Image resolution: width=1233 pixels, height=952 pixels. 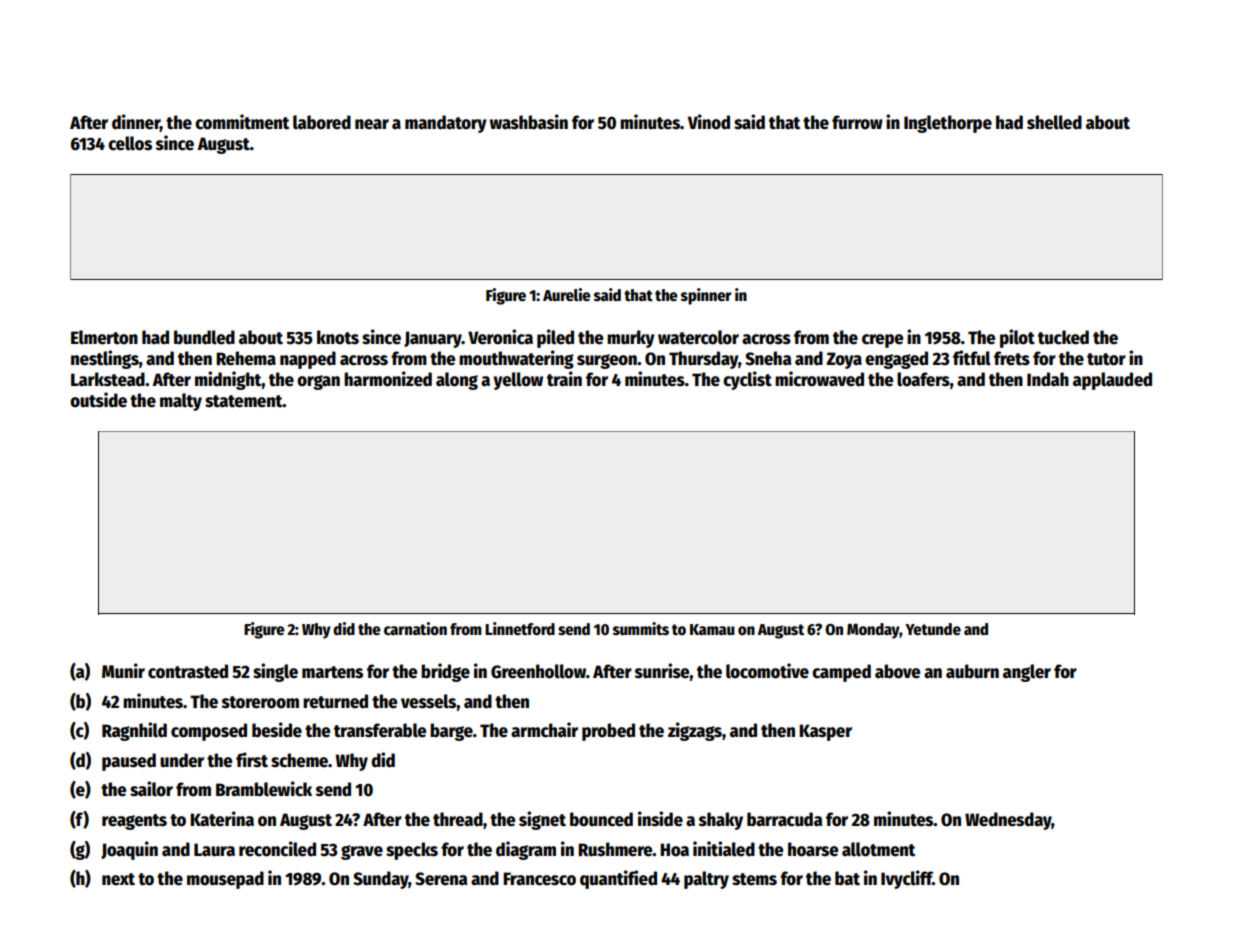 I want to click on bounced, so click(x=601, y=819).
